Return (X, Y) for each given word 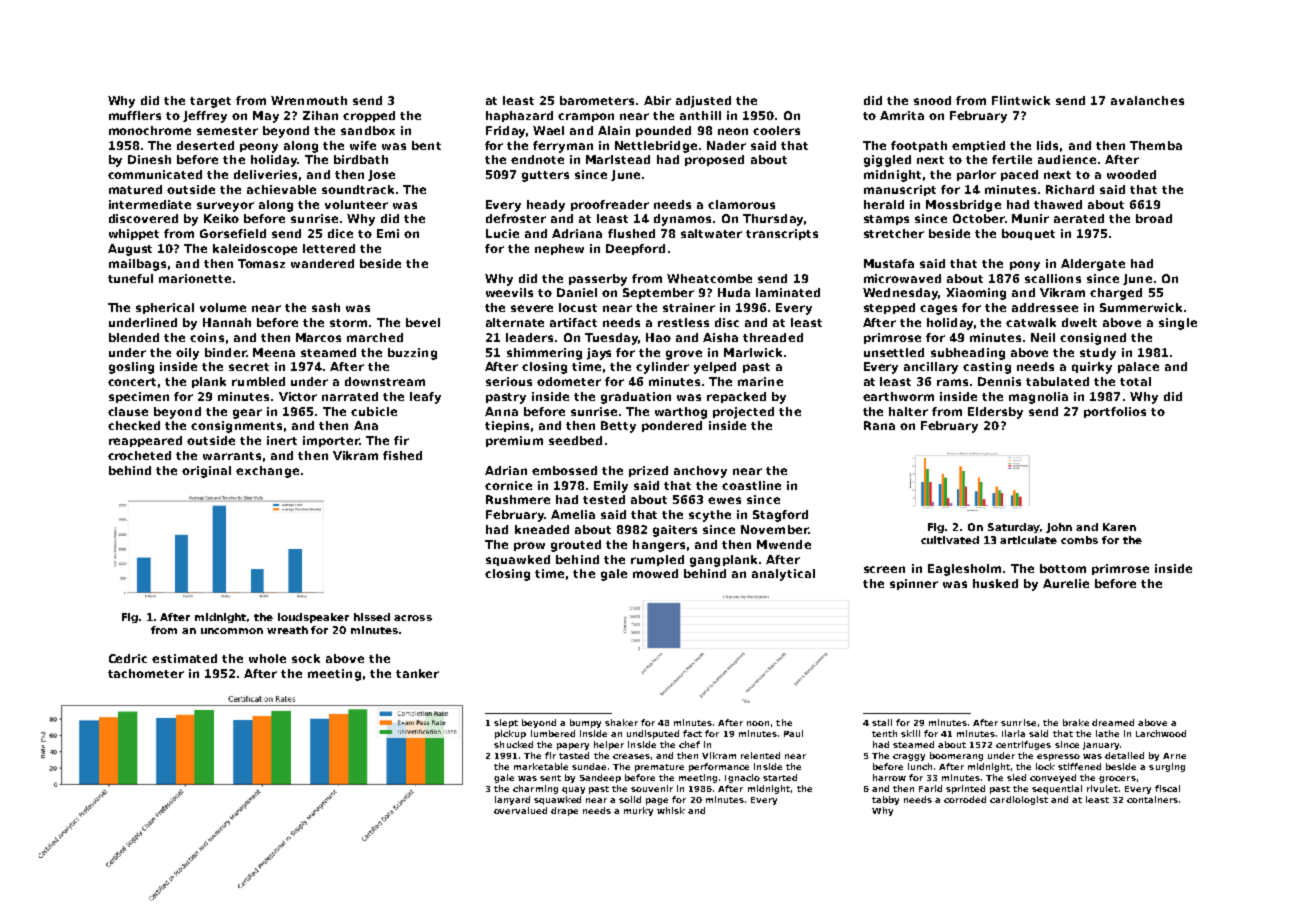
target (210, 102)
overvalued (520, 810)
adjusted (703, 102)
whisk (671, 810)
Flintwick (1021, 100)
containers (1152, 799)
